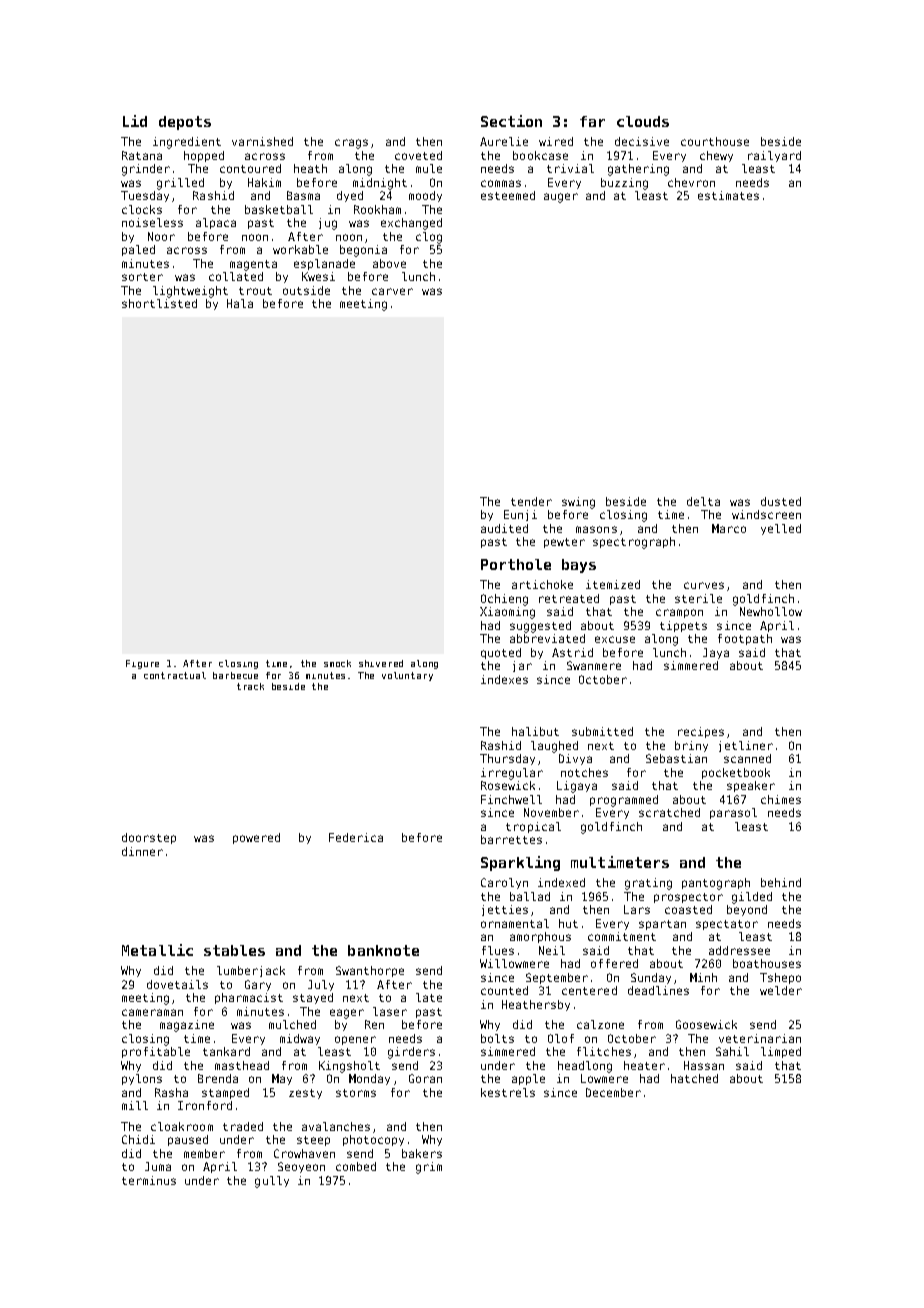 Image resolution: width=924 pixels, height=1308 pixels. Describe the element at coordinates (648, 884) in the screenshot. I see `grating` at that location.
